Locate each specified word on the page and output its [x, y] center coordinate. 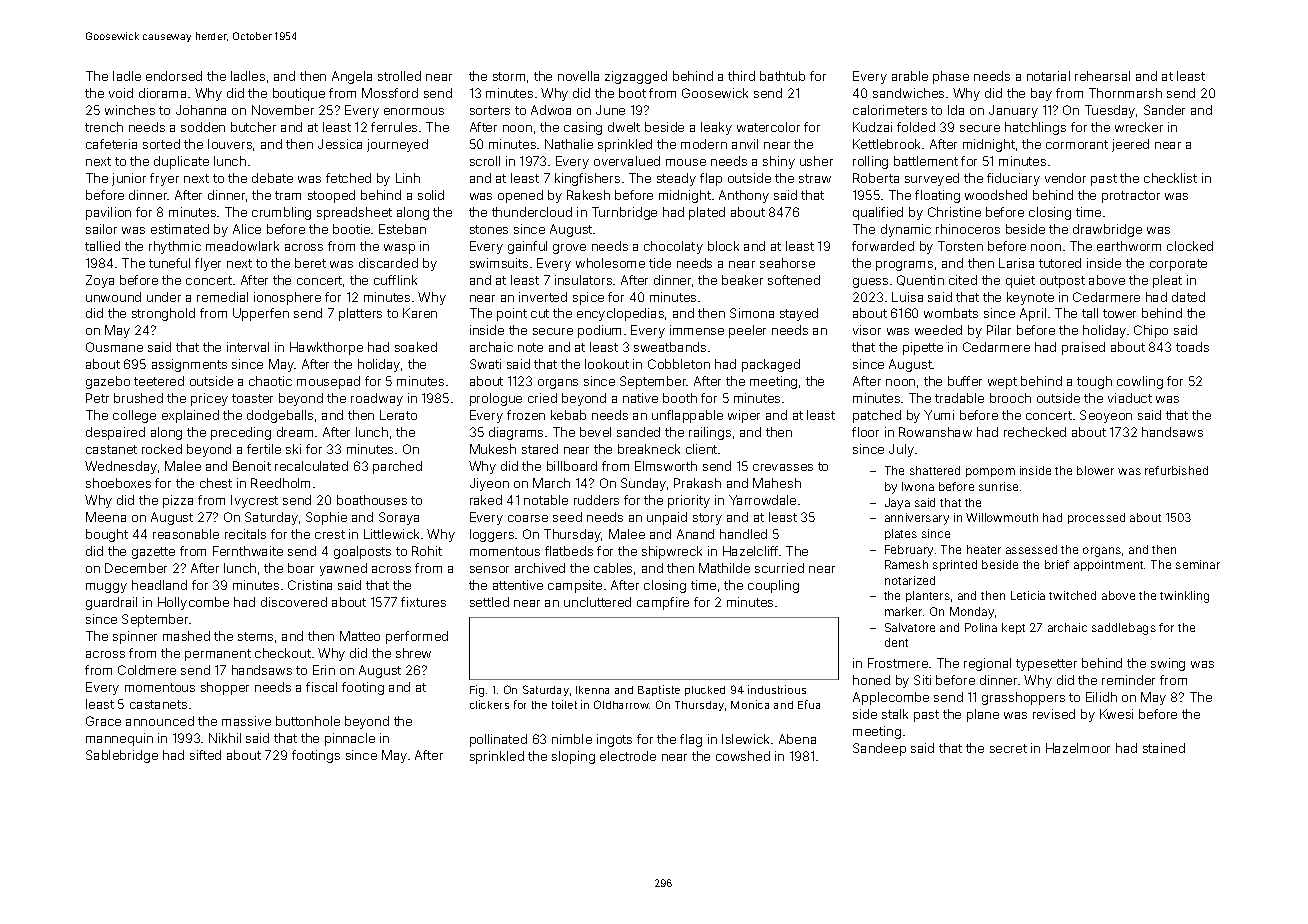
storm [509, 76]
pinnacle [350, 739]
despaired [115, 433]
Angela [352, 77]
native [640, 398]
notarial [1048, 76]
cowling [1140, 382]
